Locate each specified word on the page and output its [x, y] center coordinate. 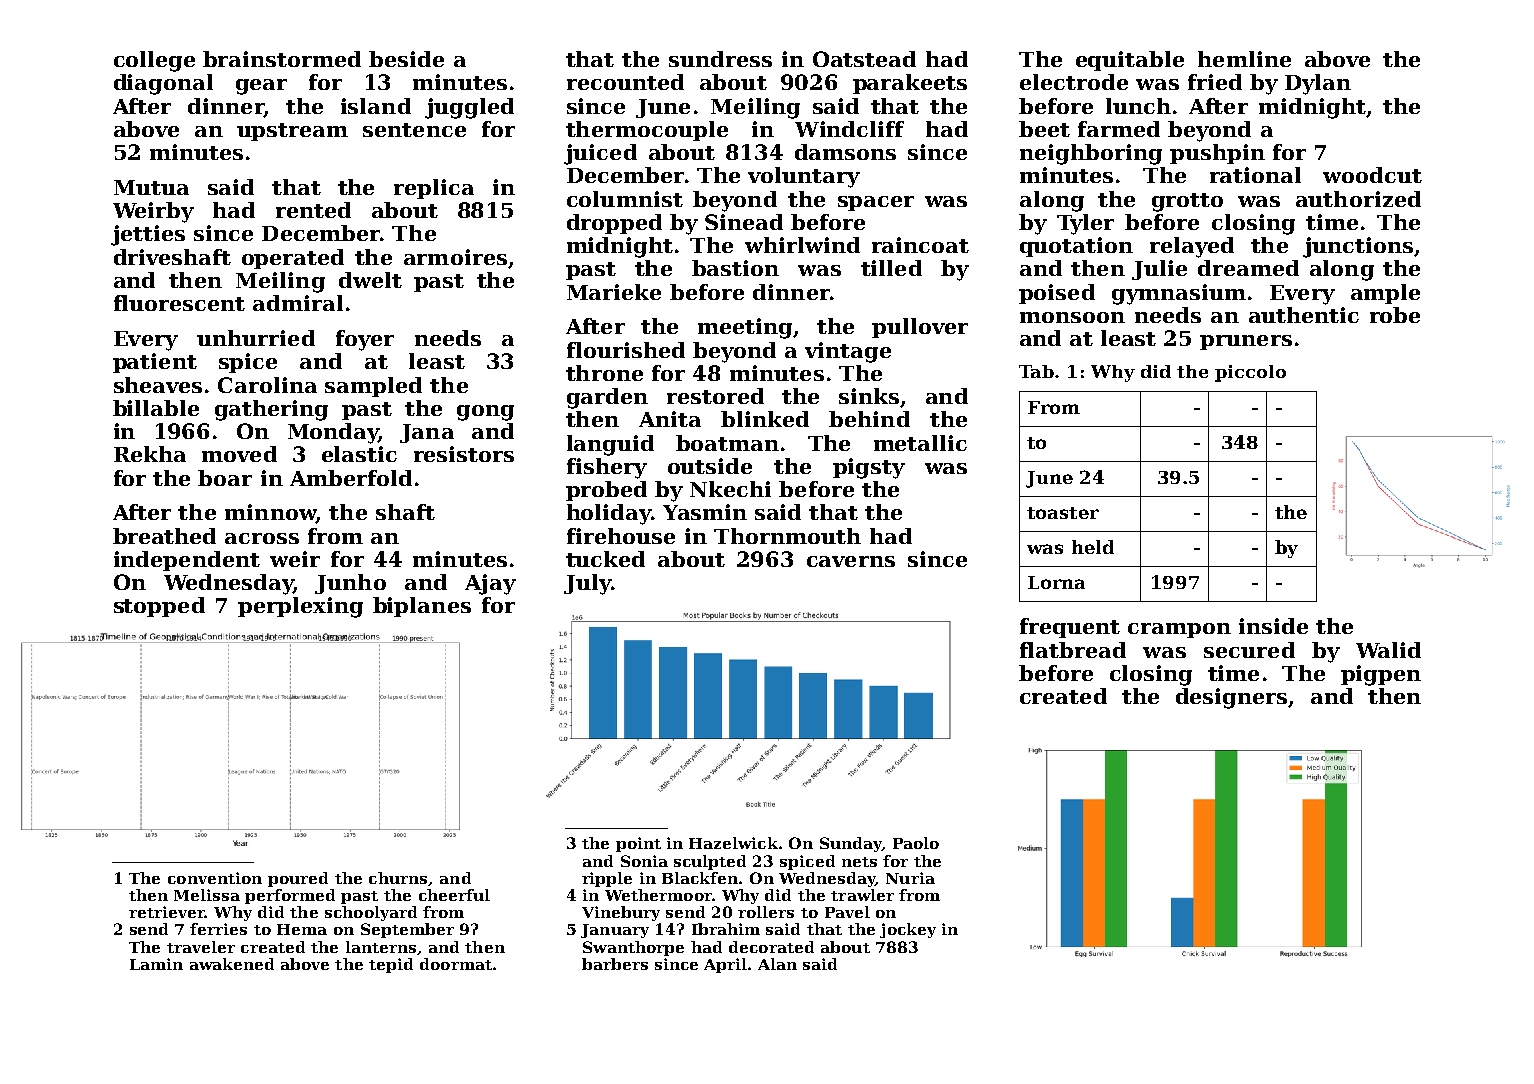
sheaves [158, 385]
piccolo [1250, 373]
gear [261, 87]
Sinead [744, 222]
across [262, 538]
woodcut [1372, 175]
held [1093, 547]
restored [715, 396]
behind [869, 419]
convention [215, 878]
